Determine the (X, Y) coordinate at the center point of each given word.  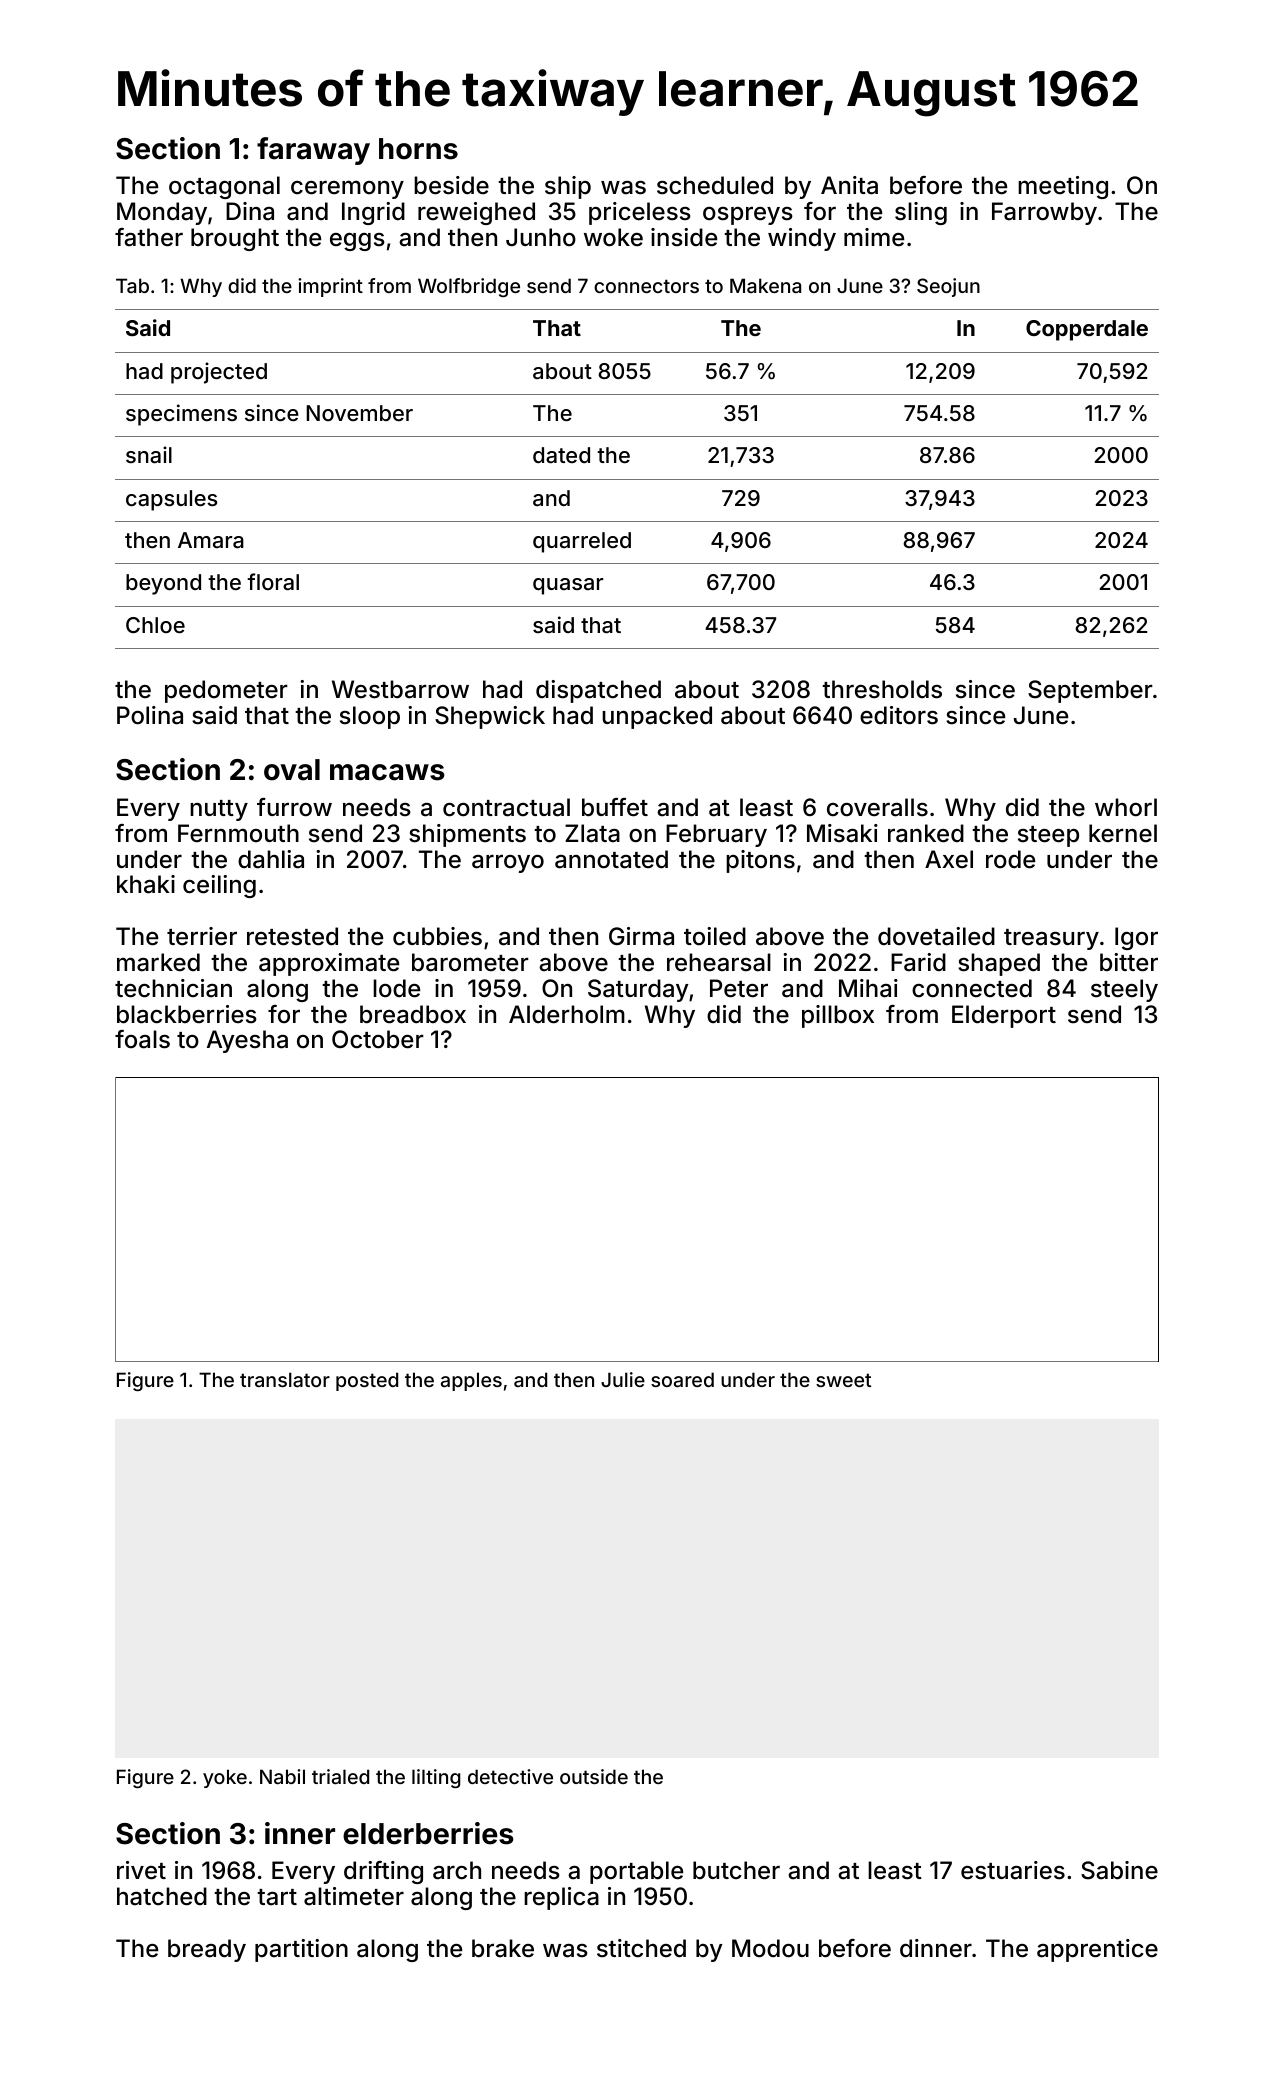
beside (451, 185)
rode (1010, 859)
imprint (330, 287)
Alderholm (567, 1014)
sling (921, 213)
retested (292, 936)
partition (301, 1950)
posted (367, 1381)
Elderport (1004, 1016)
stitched (641, 1948)
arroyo (508, 863)
